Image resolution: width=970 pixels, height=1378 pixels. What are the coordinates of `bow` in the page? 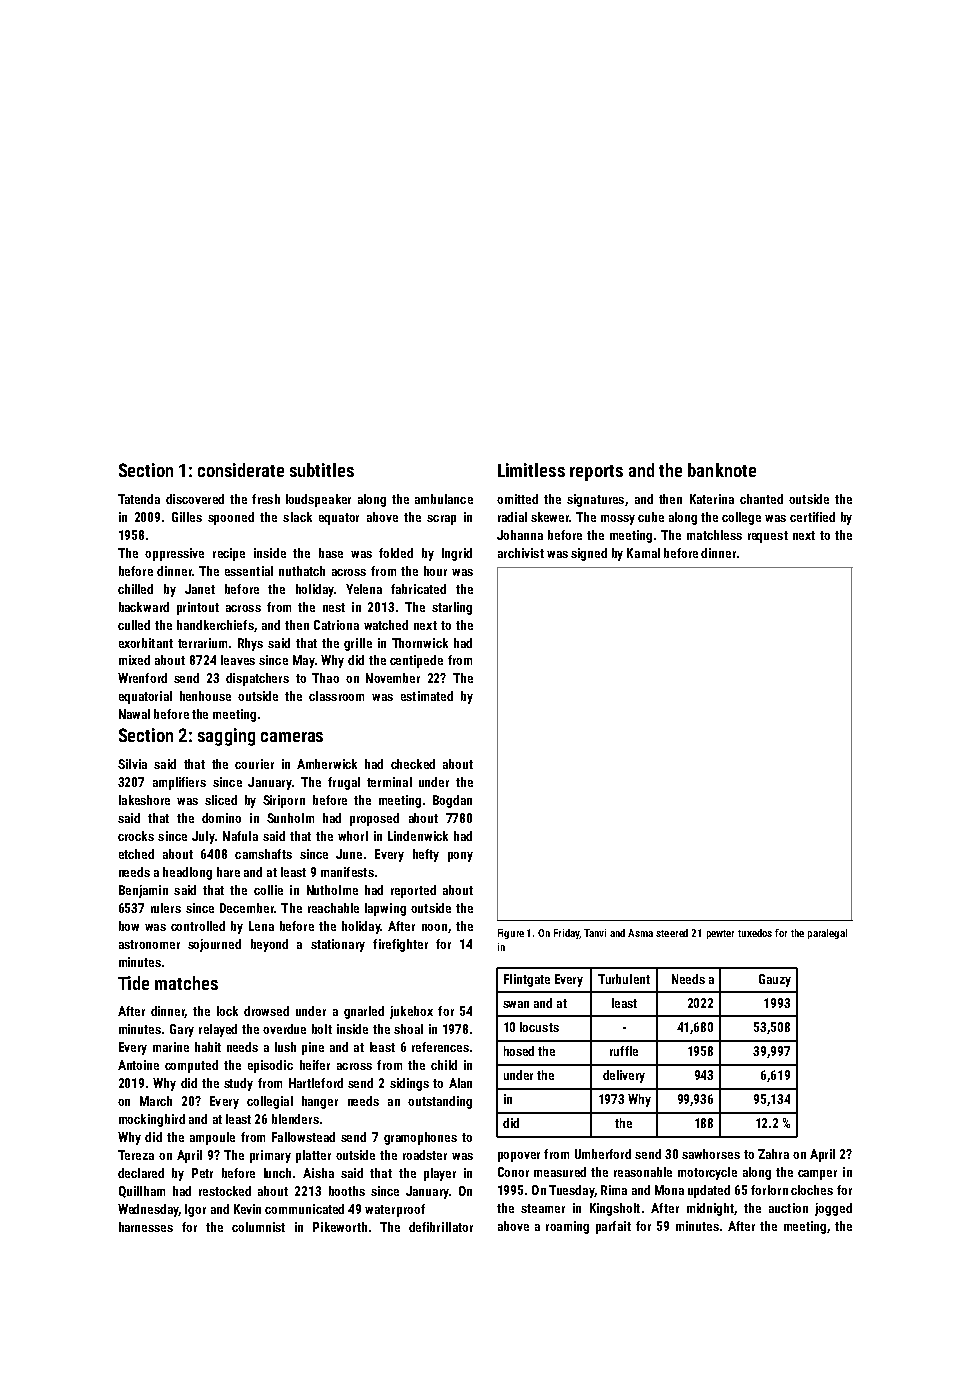 It's located at (129, 926).
